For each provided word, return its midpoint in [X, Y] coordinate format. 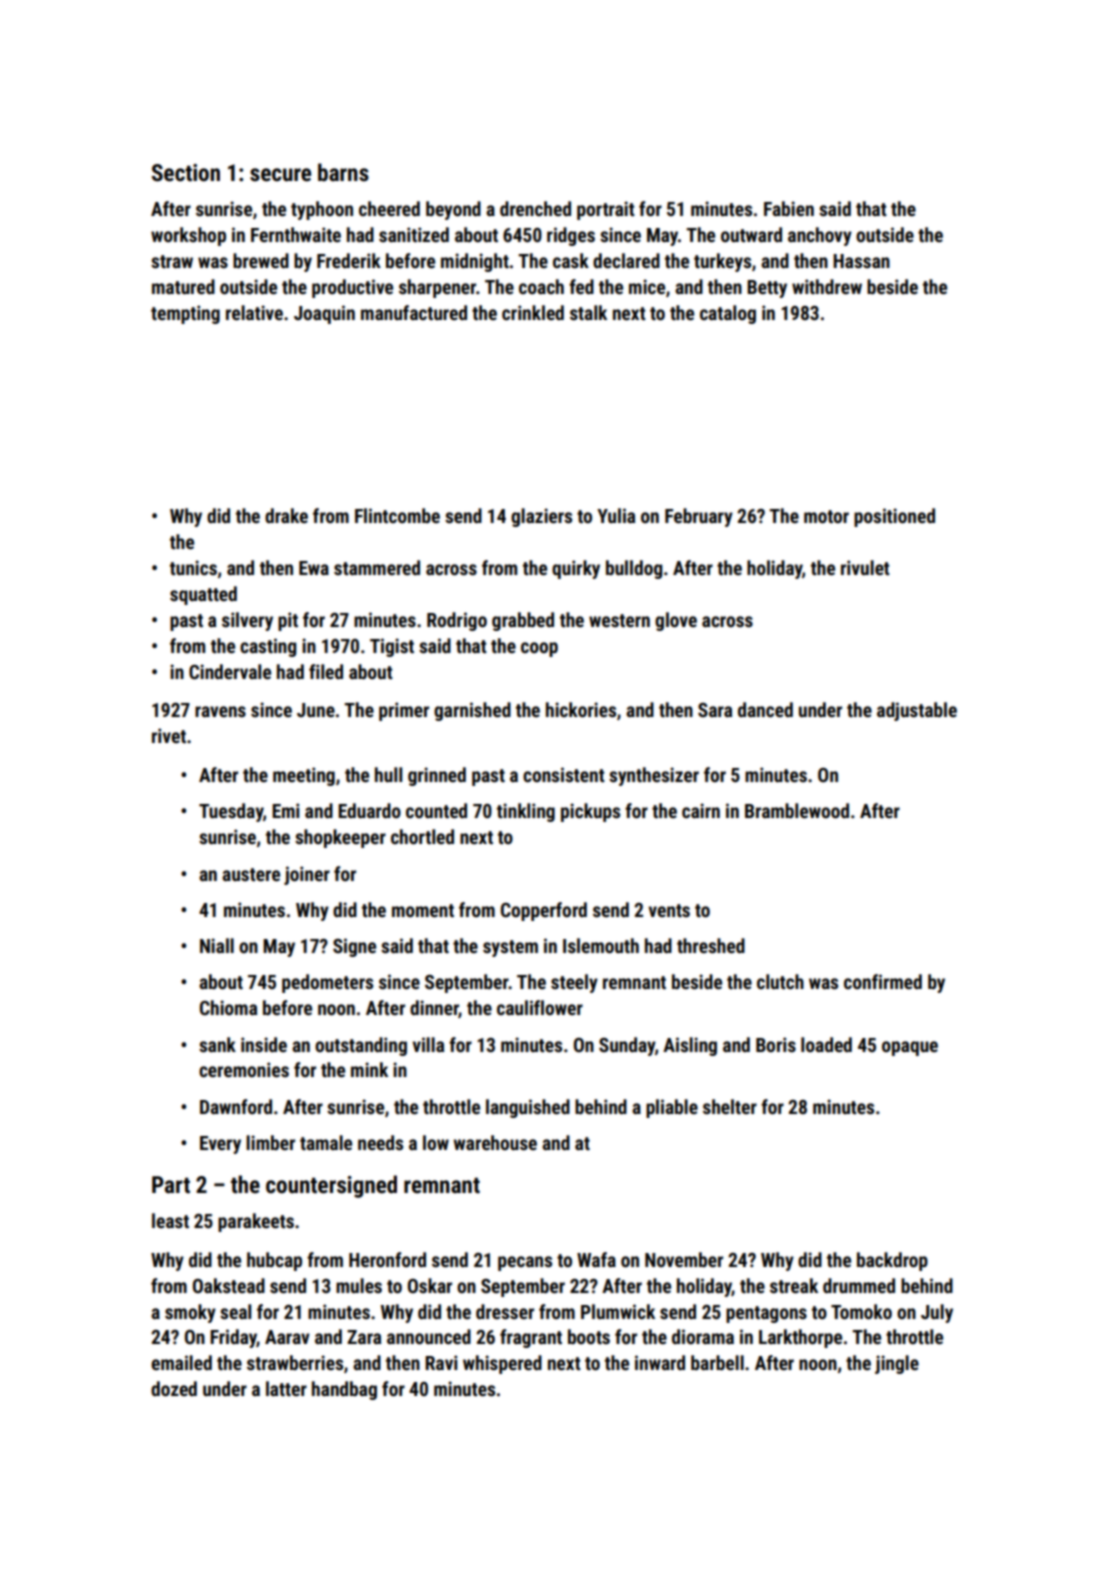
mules [359, 1285]
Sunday [627, 1046]
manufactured [414, 312]
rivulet [865, 567]
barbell [717, 1362]
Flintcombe [397, 515]
